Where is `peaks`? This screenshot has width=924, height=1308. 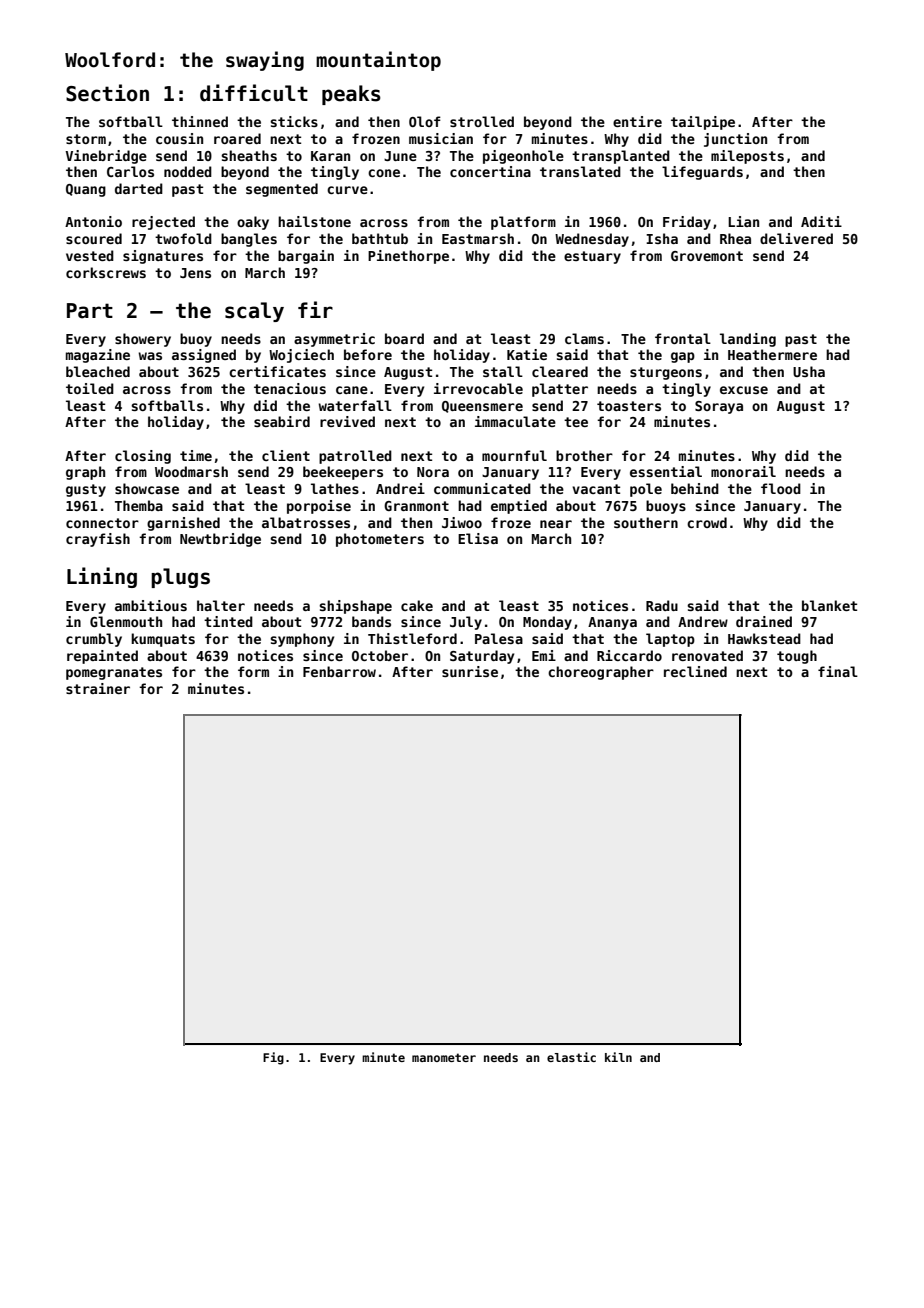 peaks is located at coordinates (351, 95).
